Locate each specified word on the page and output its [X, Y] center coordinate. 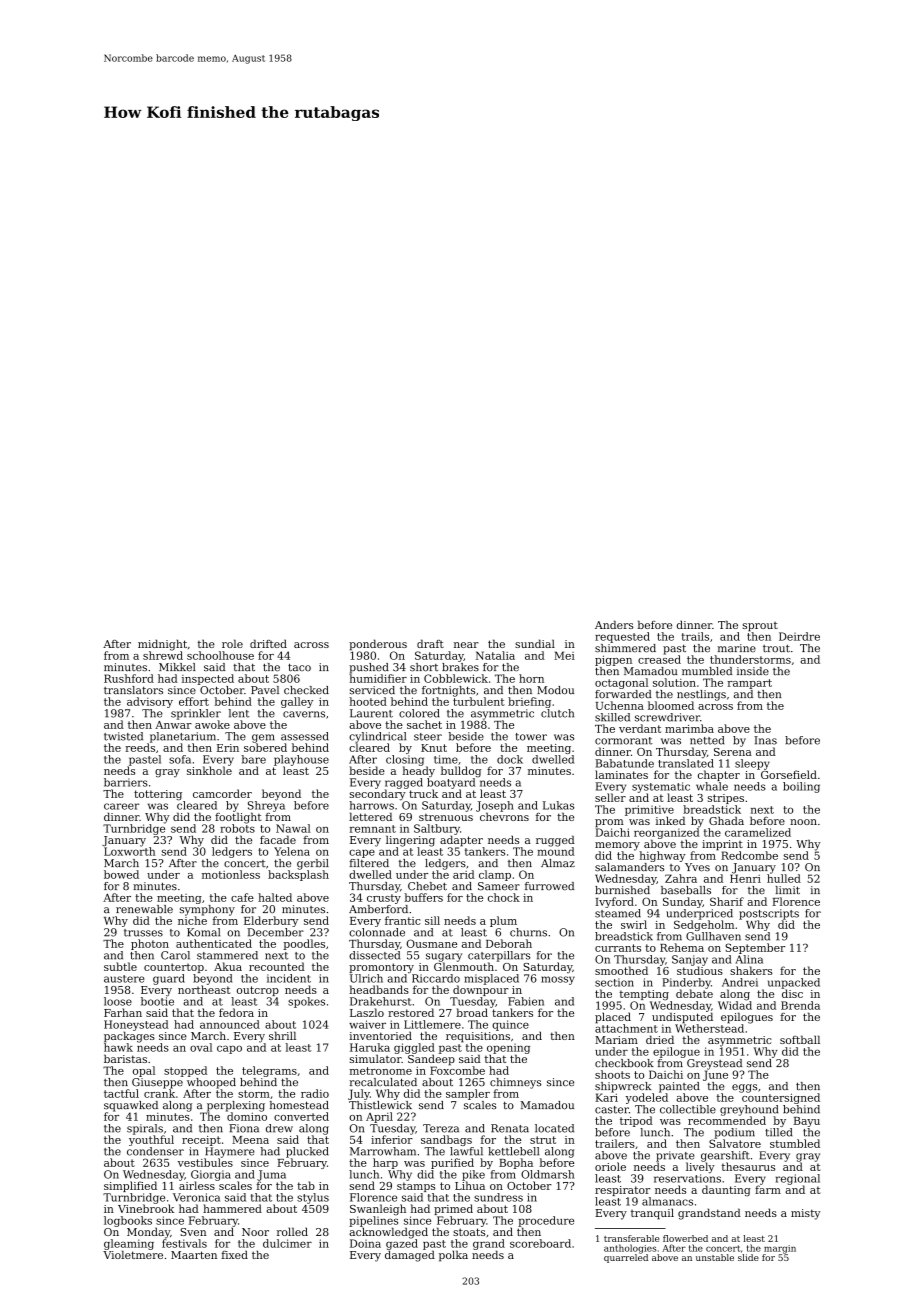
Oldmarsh [547, 1174]
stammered [227, 955]
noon [803, 822]
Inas [765, 740]
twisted [123, 736]
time [446, 759]
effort [194, 701]
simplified [130, 1186]
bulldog [461, 772]
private [675, 1156]
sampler [468, 1094]
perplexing [236, 1106]
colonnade [377, 932]
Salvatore [735, 1143]
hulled [784, 878]
